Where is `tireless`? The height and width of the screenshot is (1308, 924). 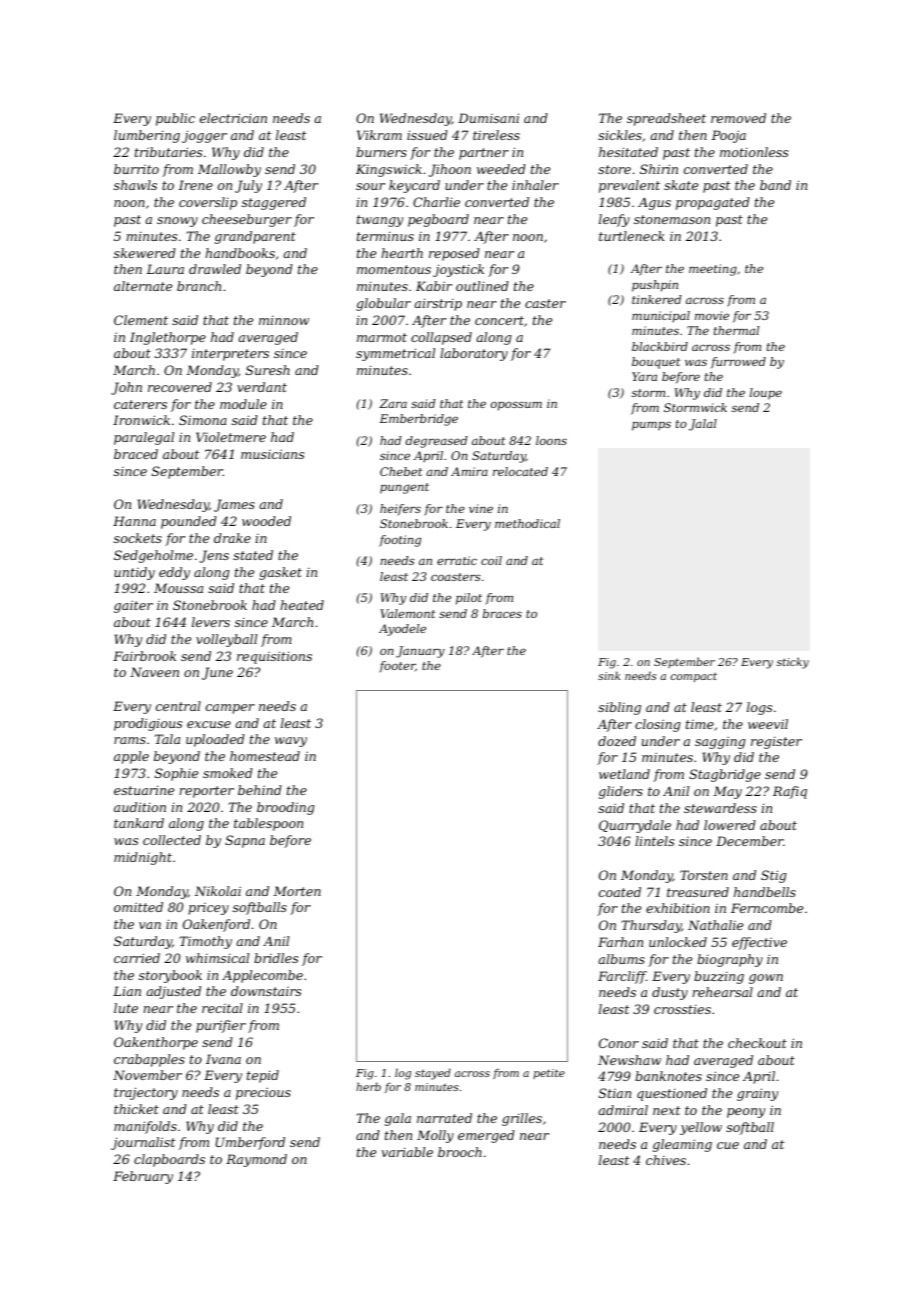 tireless is located at coordinates (496, 135).
